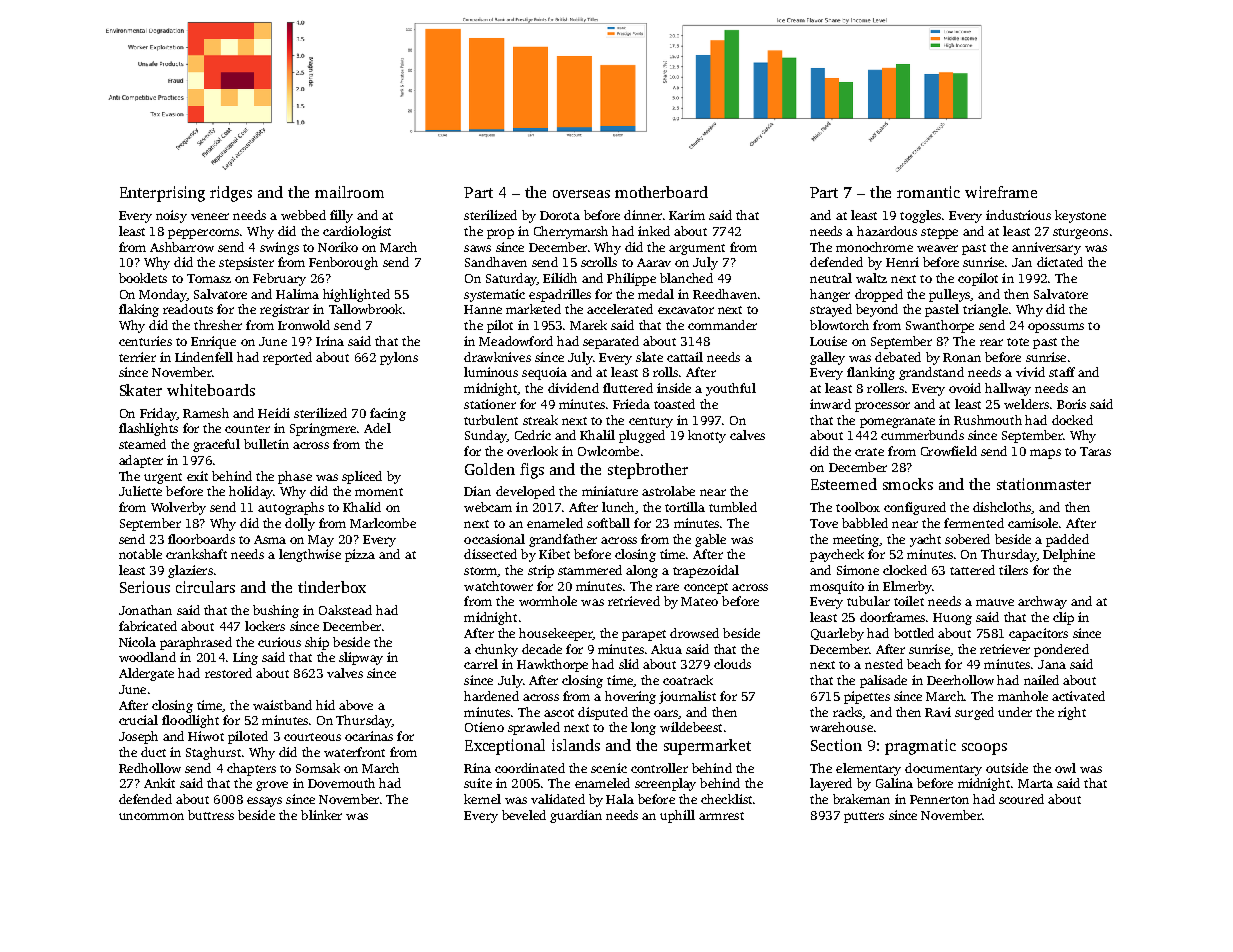  Describe the element at coordinates (178, 508) in the page. I see `Wolverby` at that location.
